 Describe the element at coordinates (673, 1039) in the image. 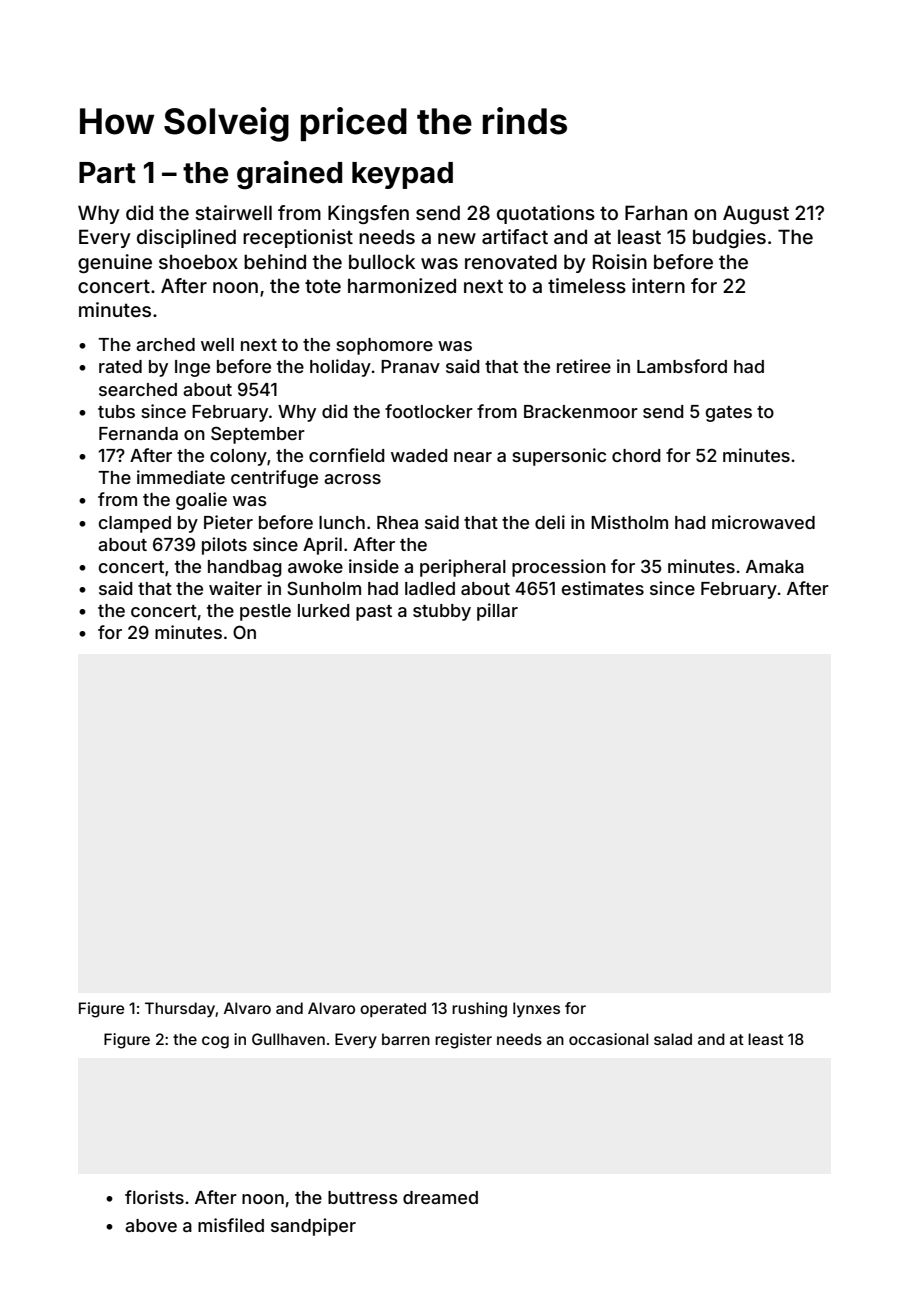

I see `salad` at that location.
